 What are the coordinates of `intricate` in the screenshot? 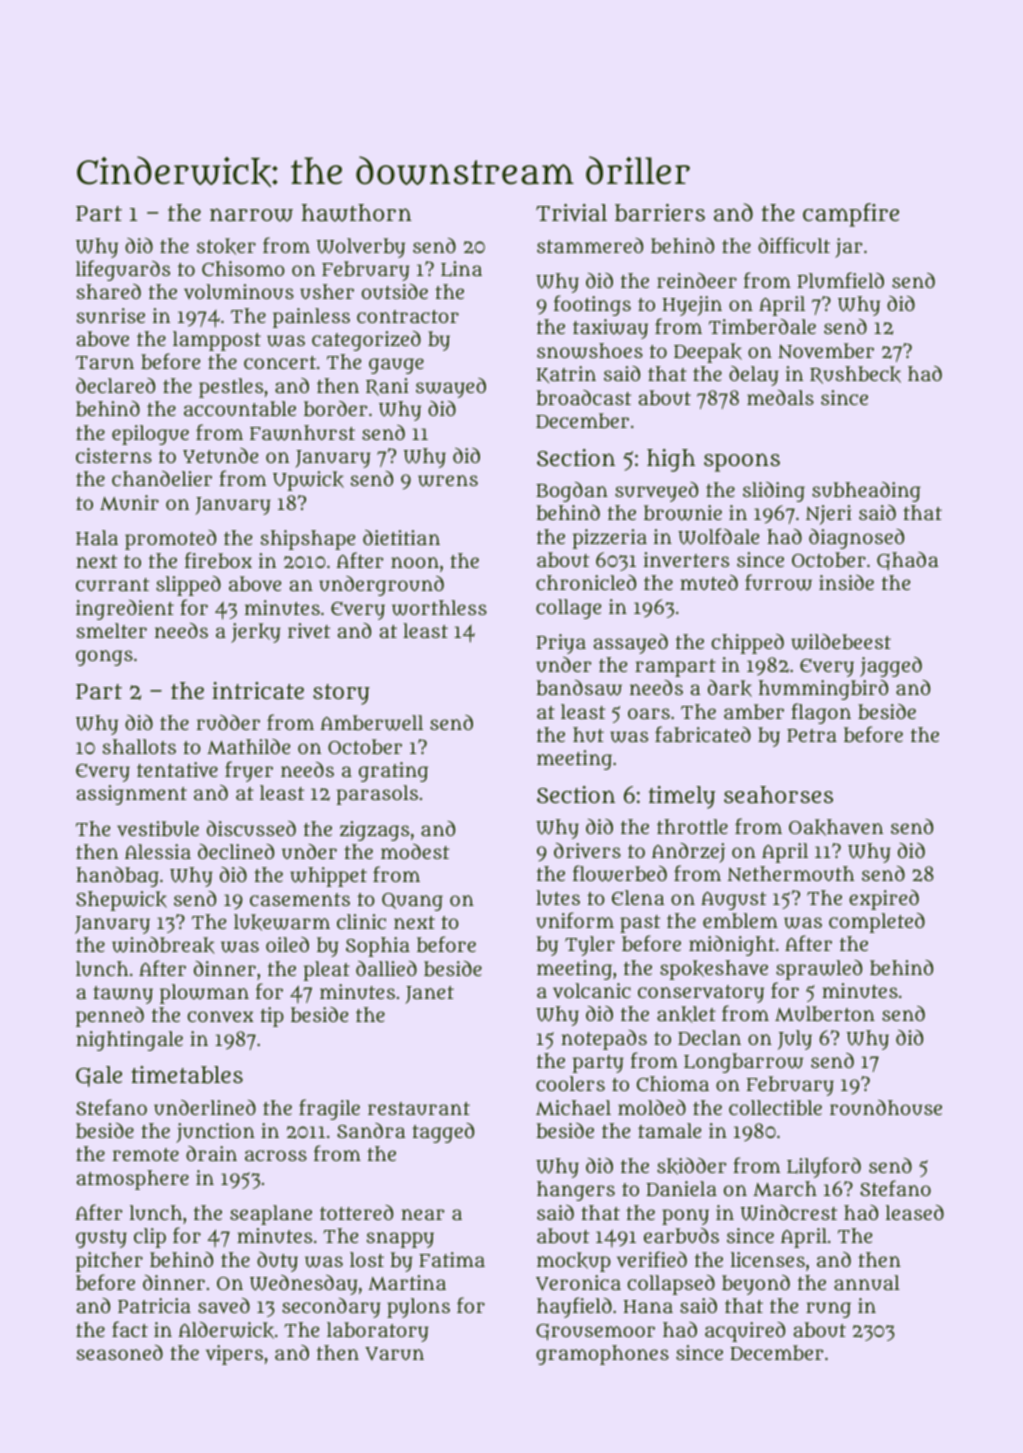 It's located at (258, 690).
